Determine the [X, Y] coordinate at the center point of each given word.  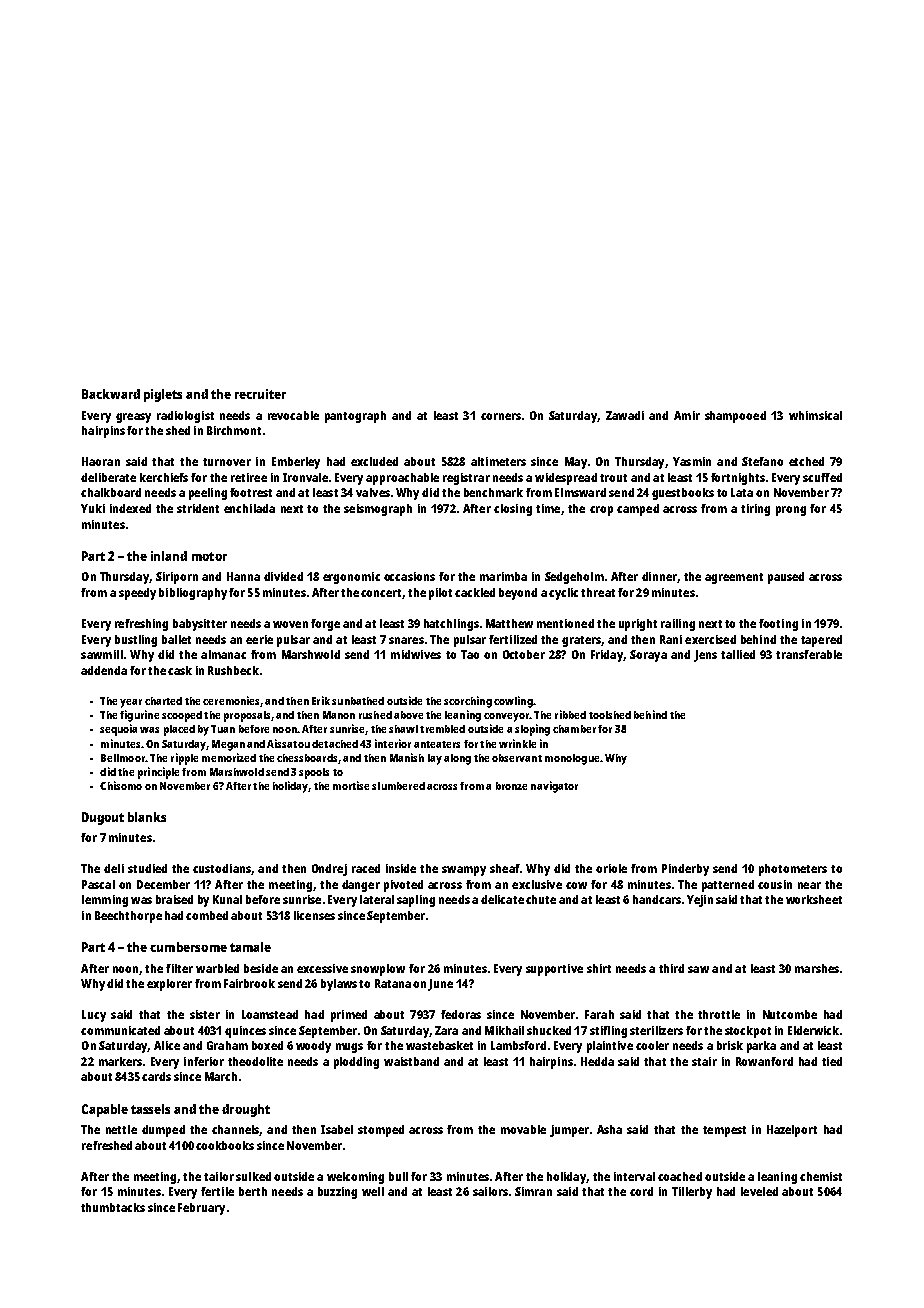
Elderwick [813, 1030]
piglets [163, 395]
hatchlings [451, 625]
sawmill [102, 654]
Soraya [648, 656]
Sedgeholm [574, 578]
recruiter [260, 394]
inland [169, 556]
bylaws [339, 985]
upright [638, 625]
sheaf [505, 868]
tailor [219, 1176]
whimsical [815, 415]
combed [207, 915]
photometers [793, 870]
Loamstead [270, 1014]
